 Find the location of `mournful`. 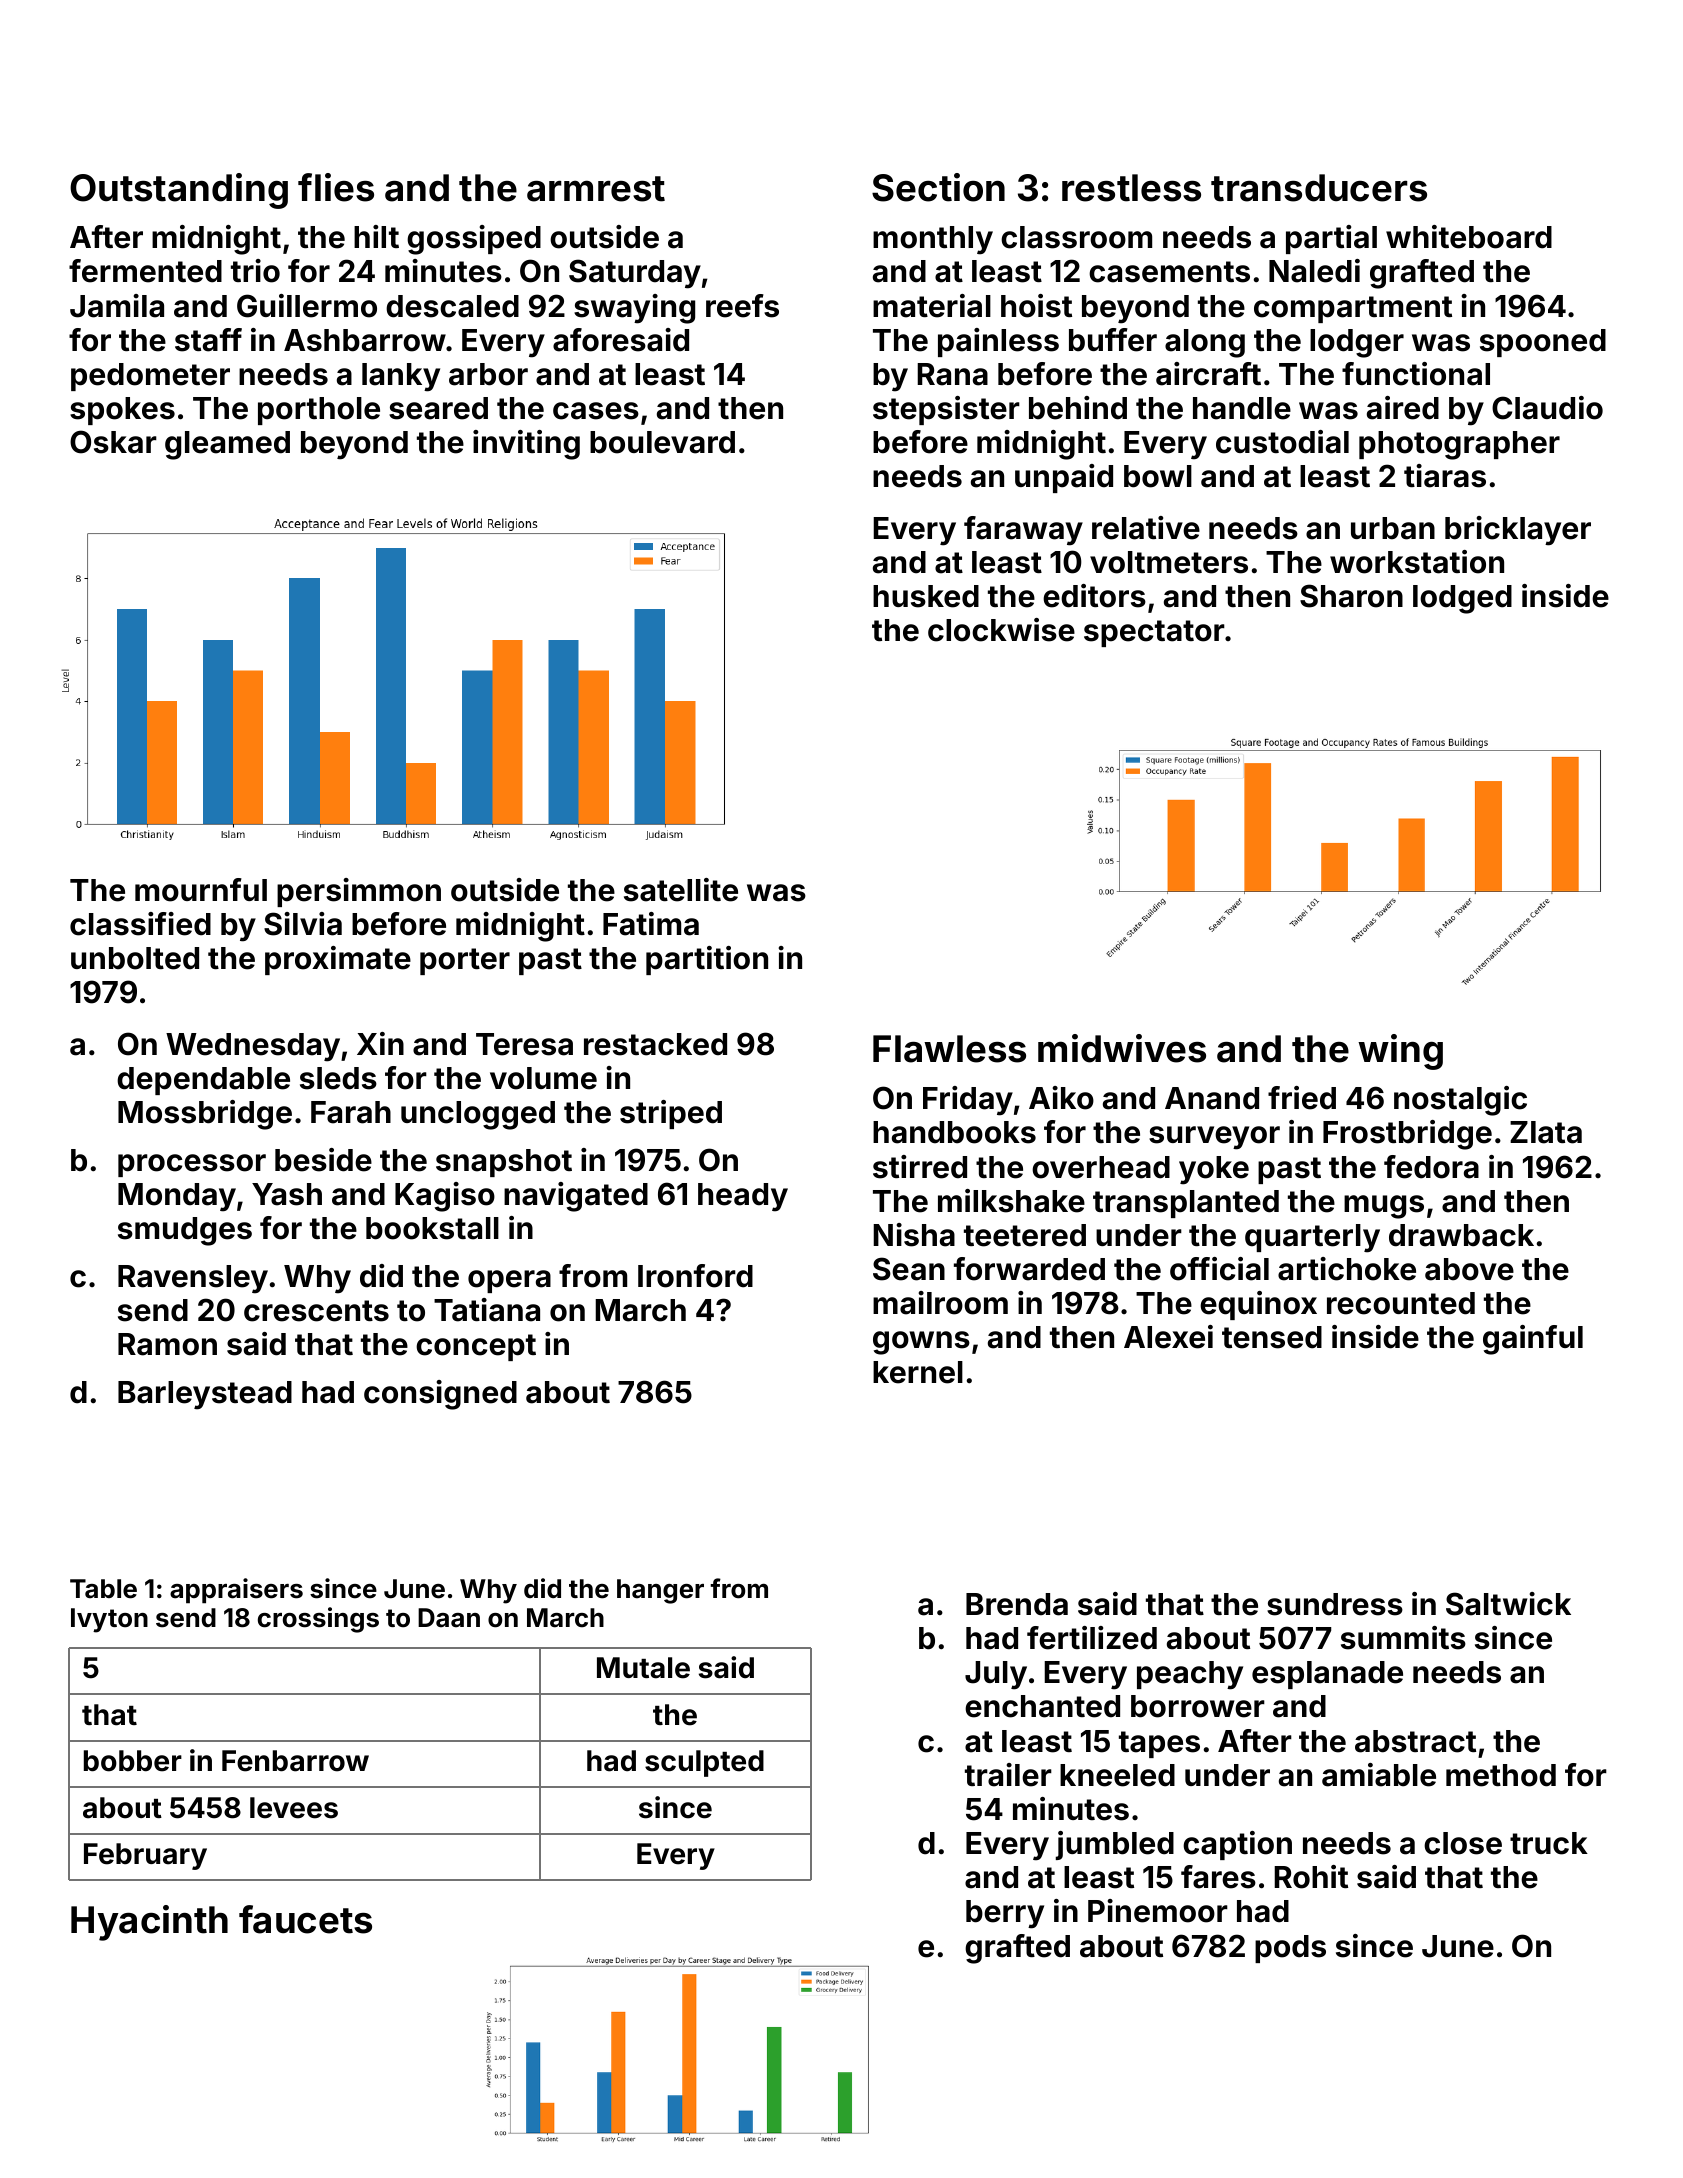

mournful is located at coordinates (201, 890).
